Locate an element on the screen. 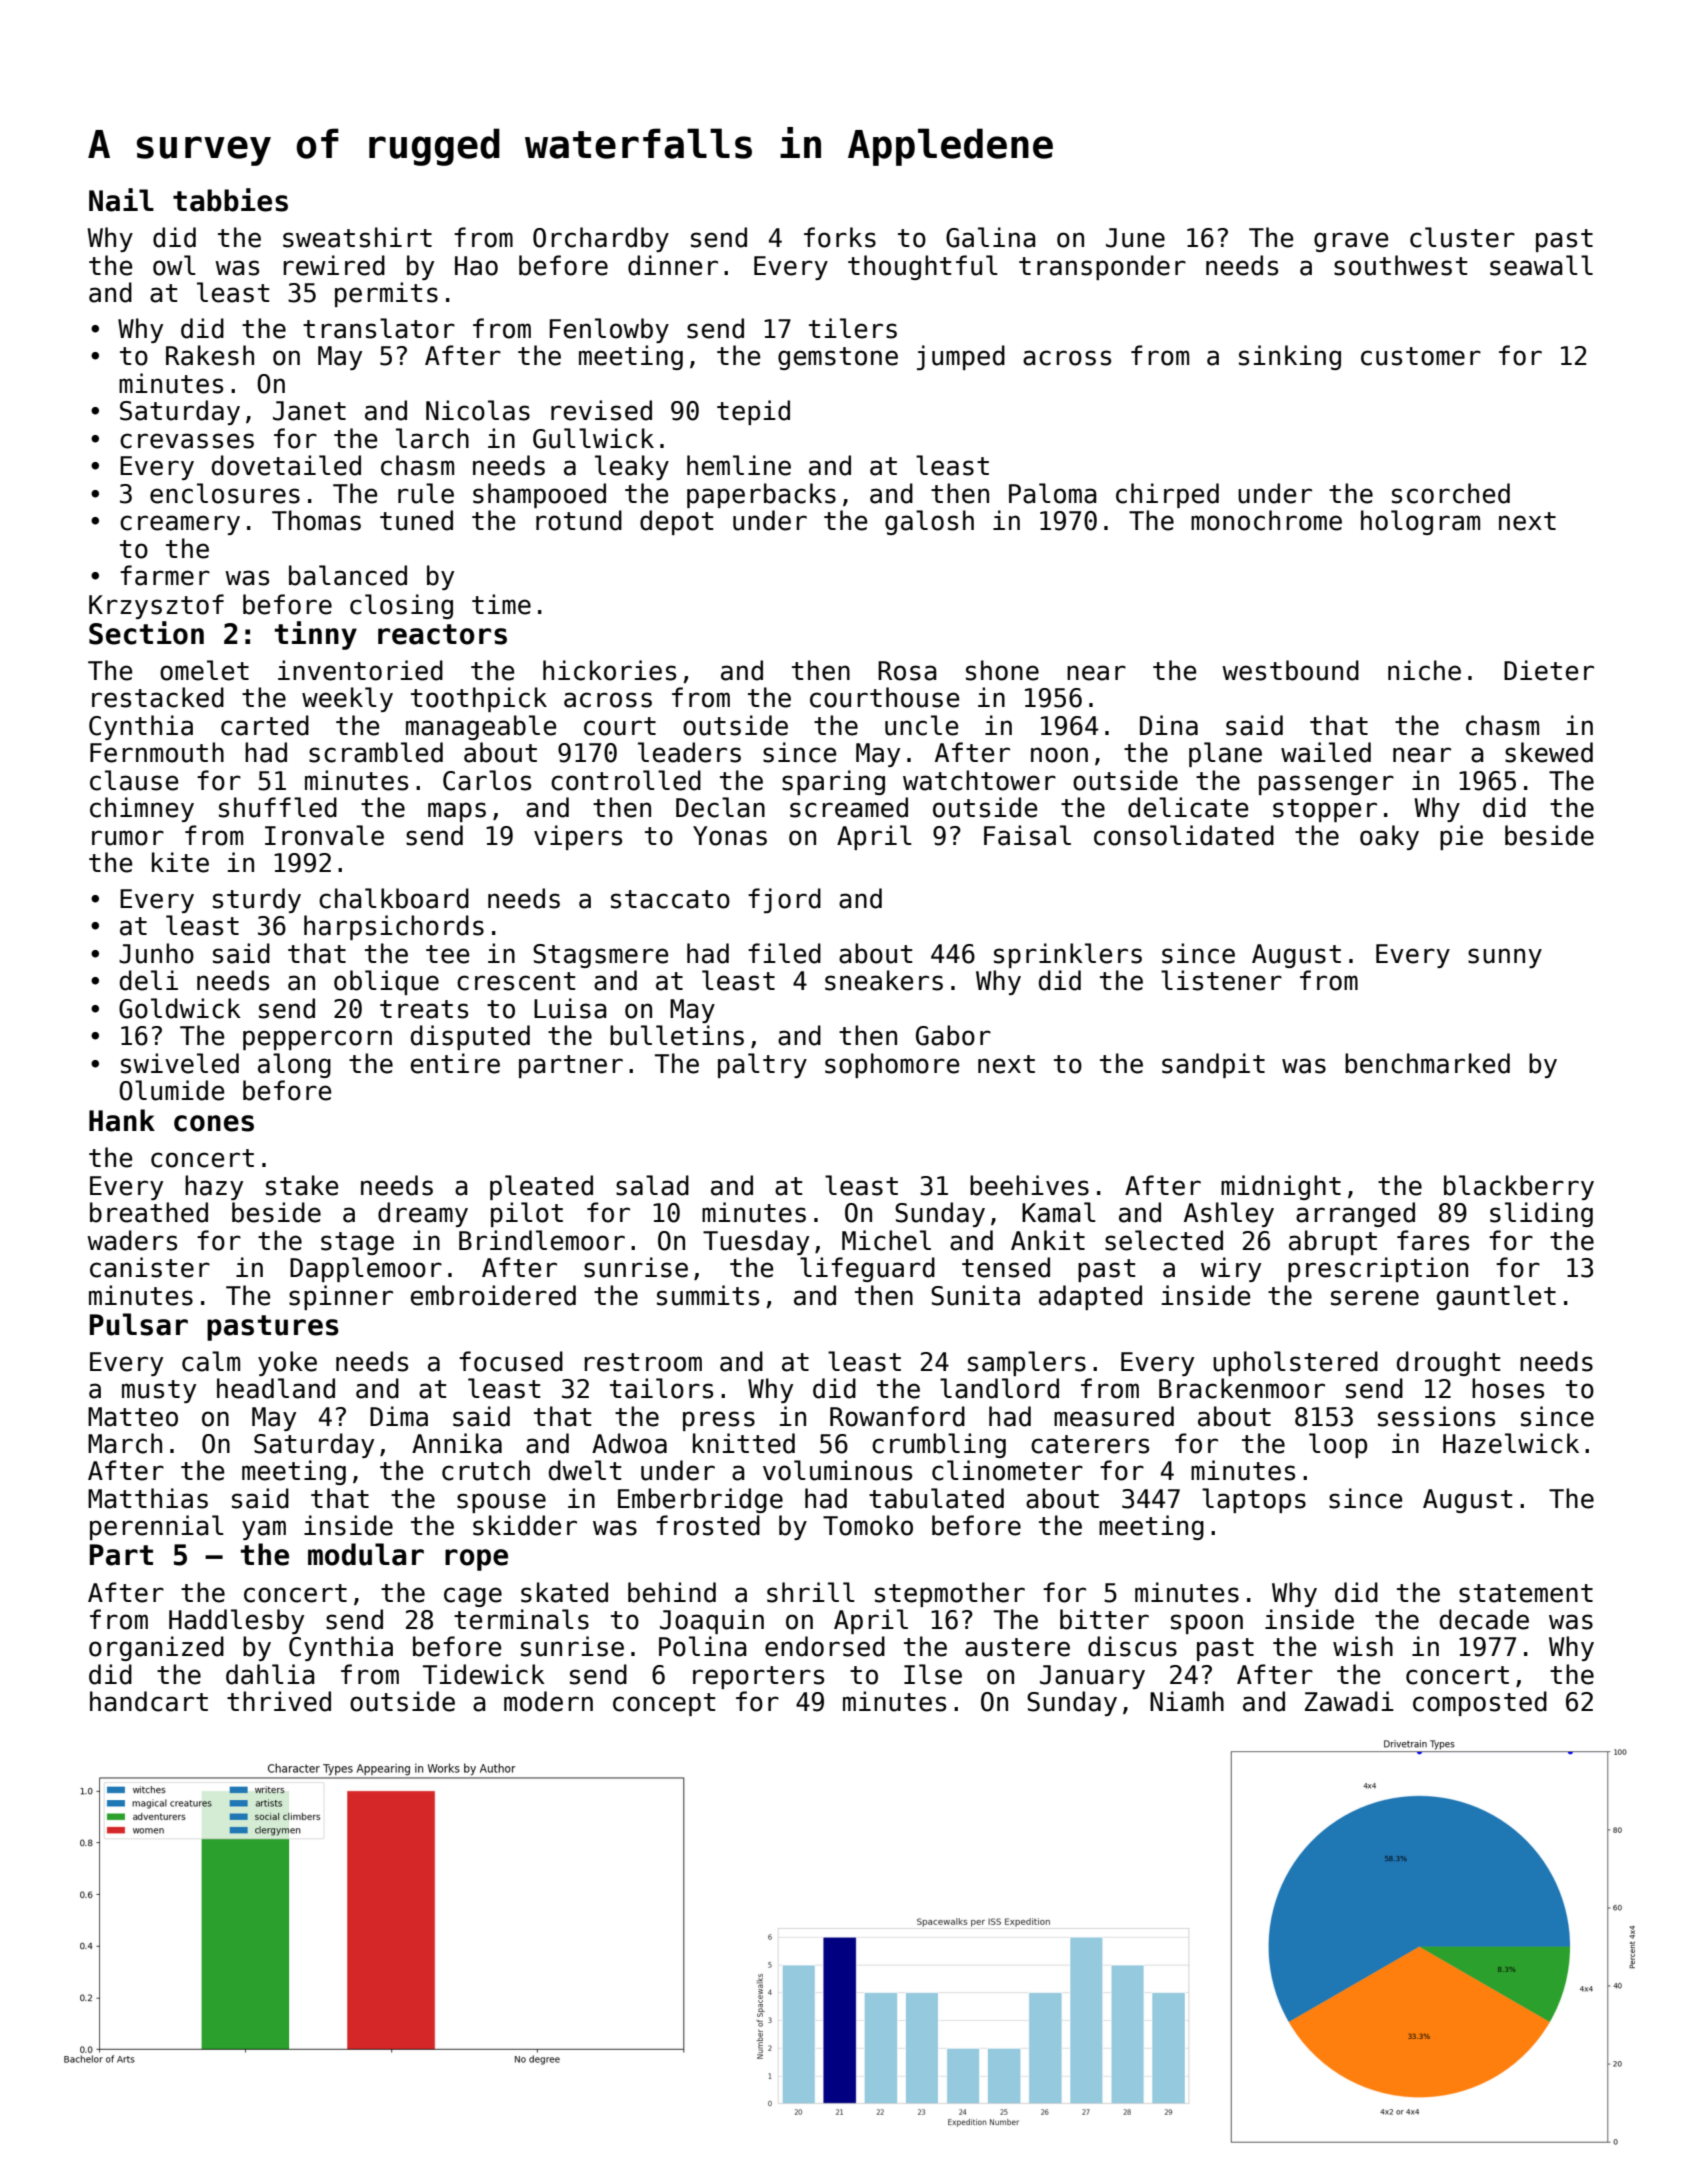 The height and width of the screenshot is (2178, 1683). Ilse is located at coordinates (933, 1674).
